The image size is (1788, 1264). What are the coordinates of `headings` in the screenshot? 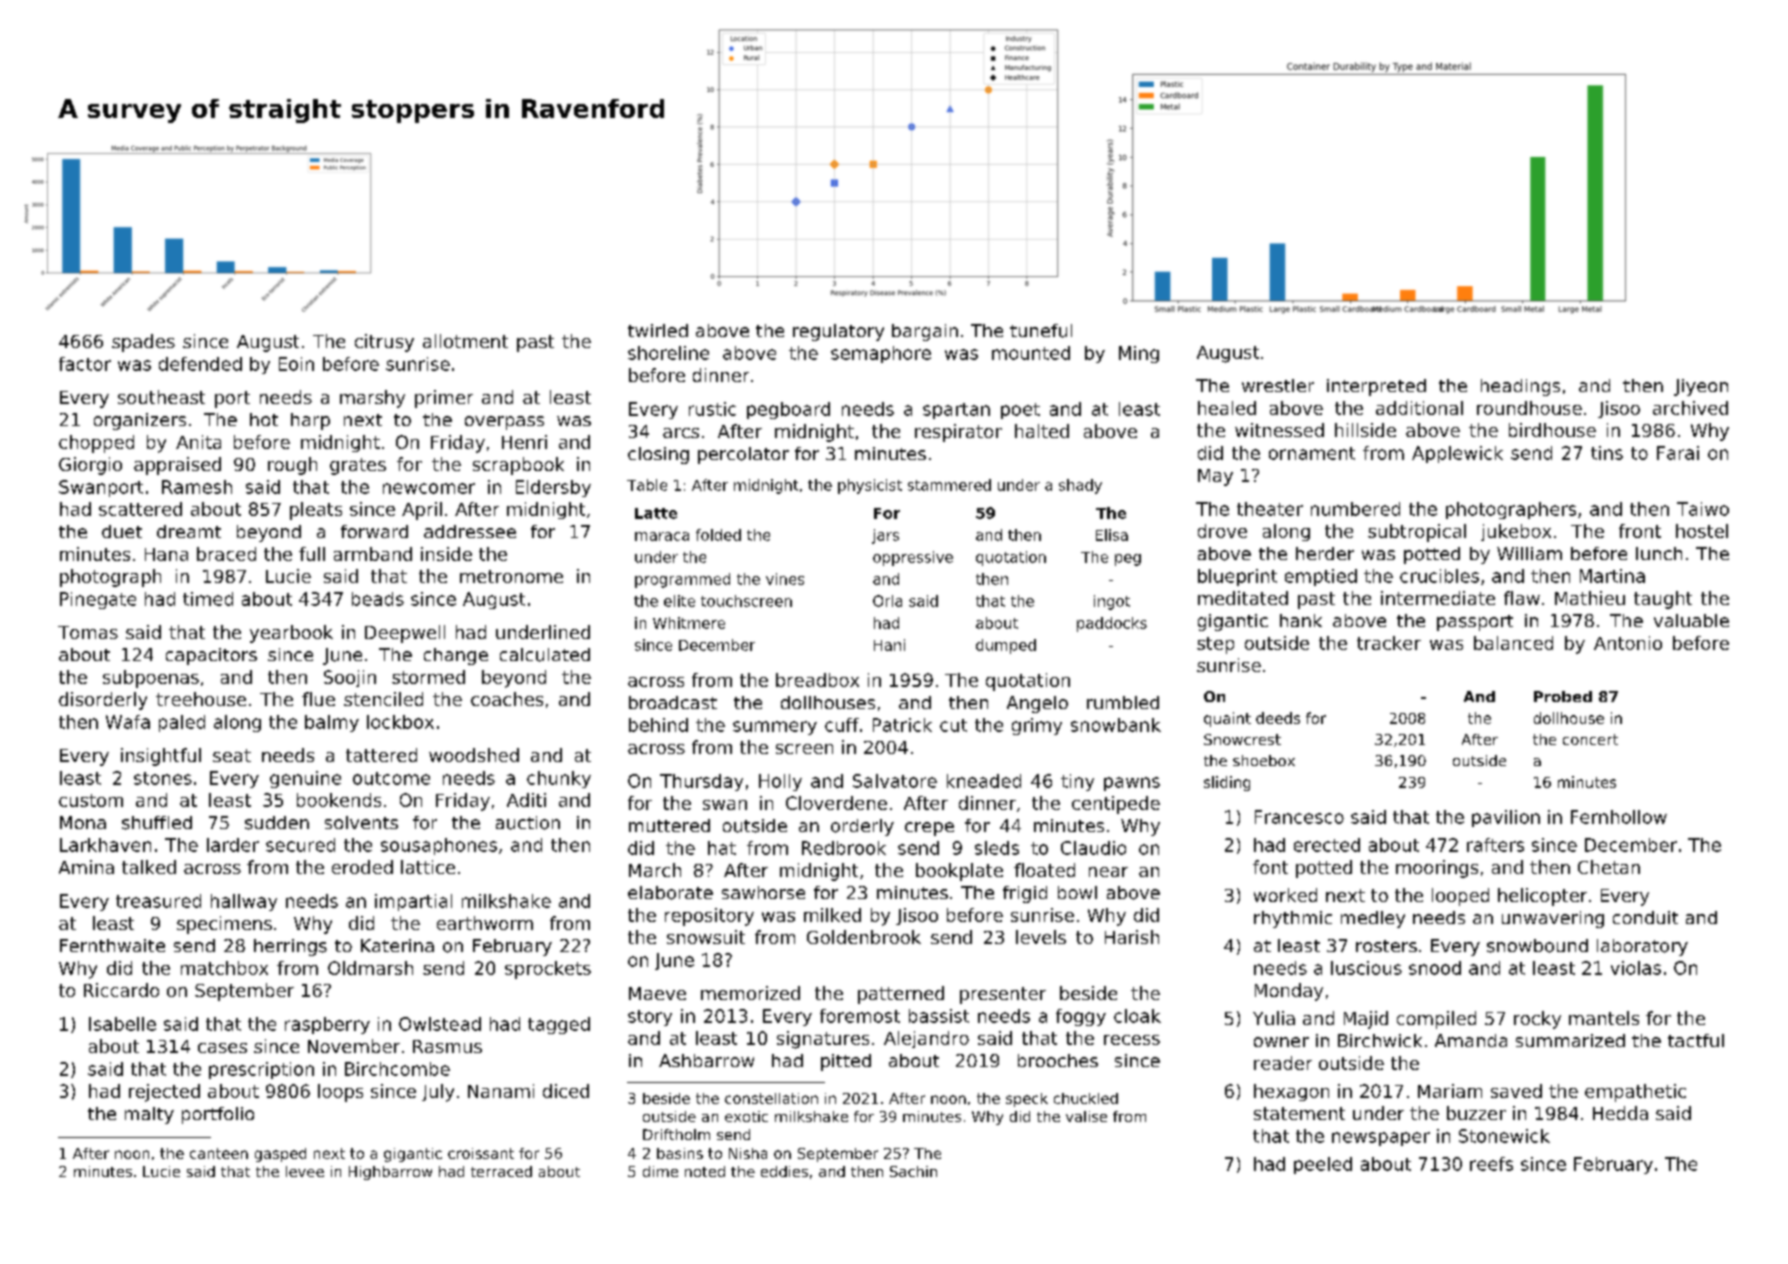 It's located at (1520, 387).
